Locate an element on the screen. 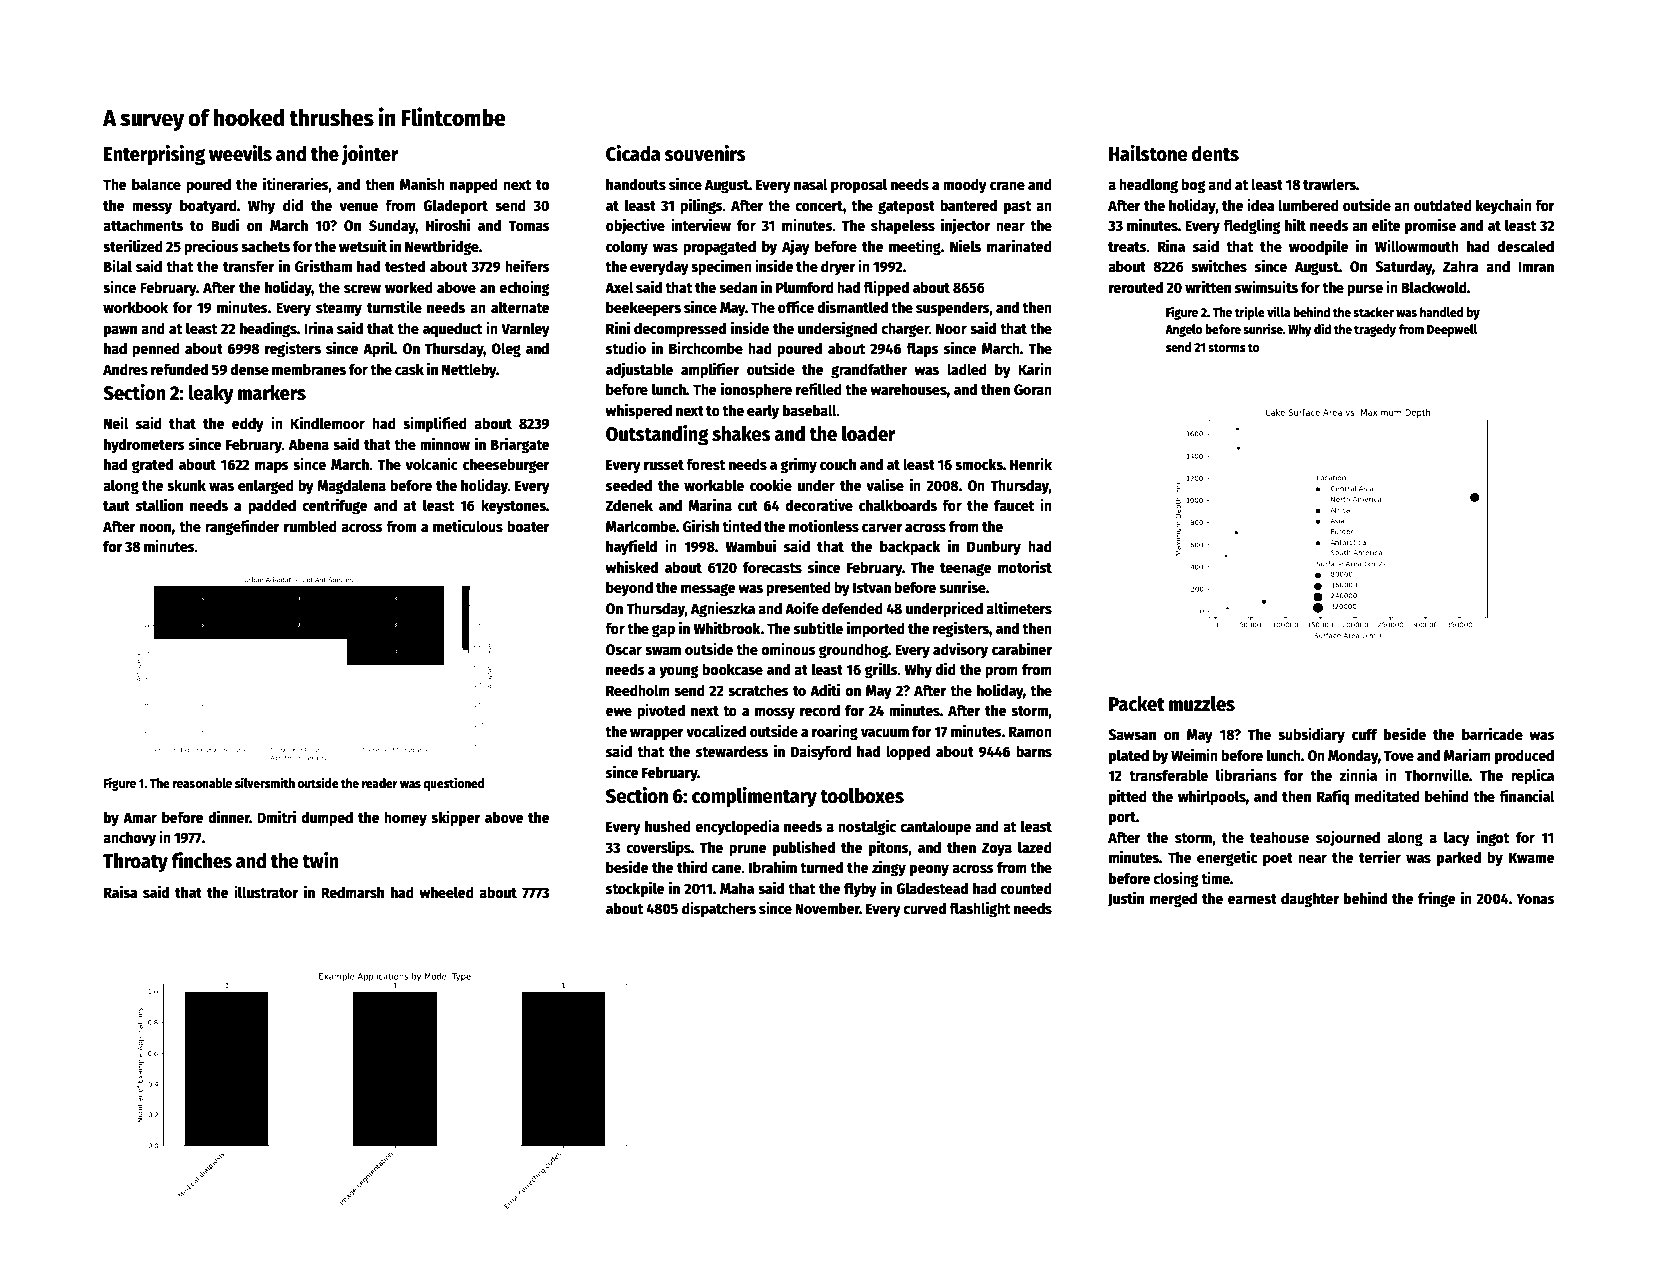 This screenshot has height=1281, width=1658. Henrik is located at coordinates (1031, 464).
